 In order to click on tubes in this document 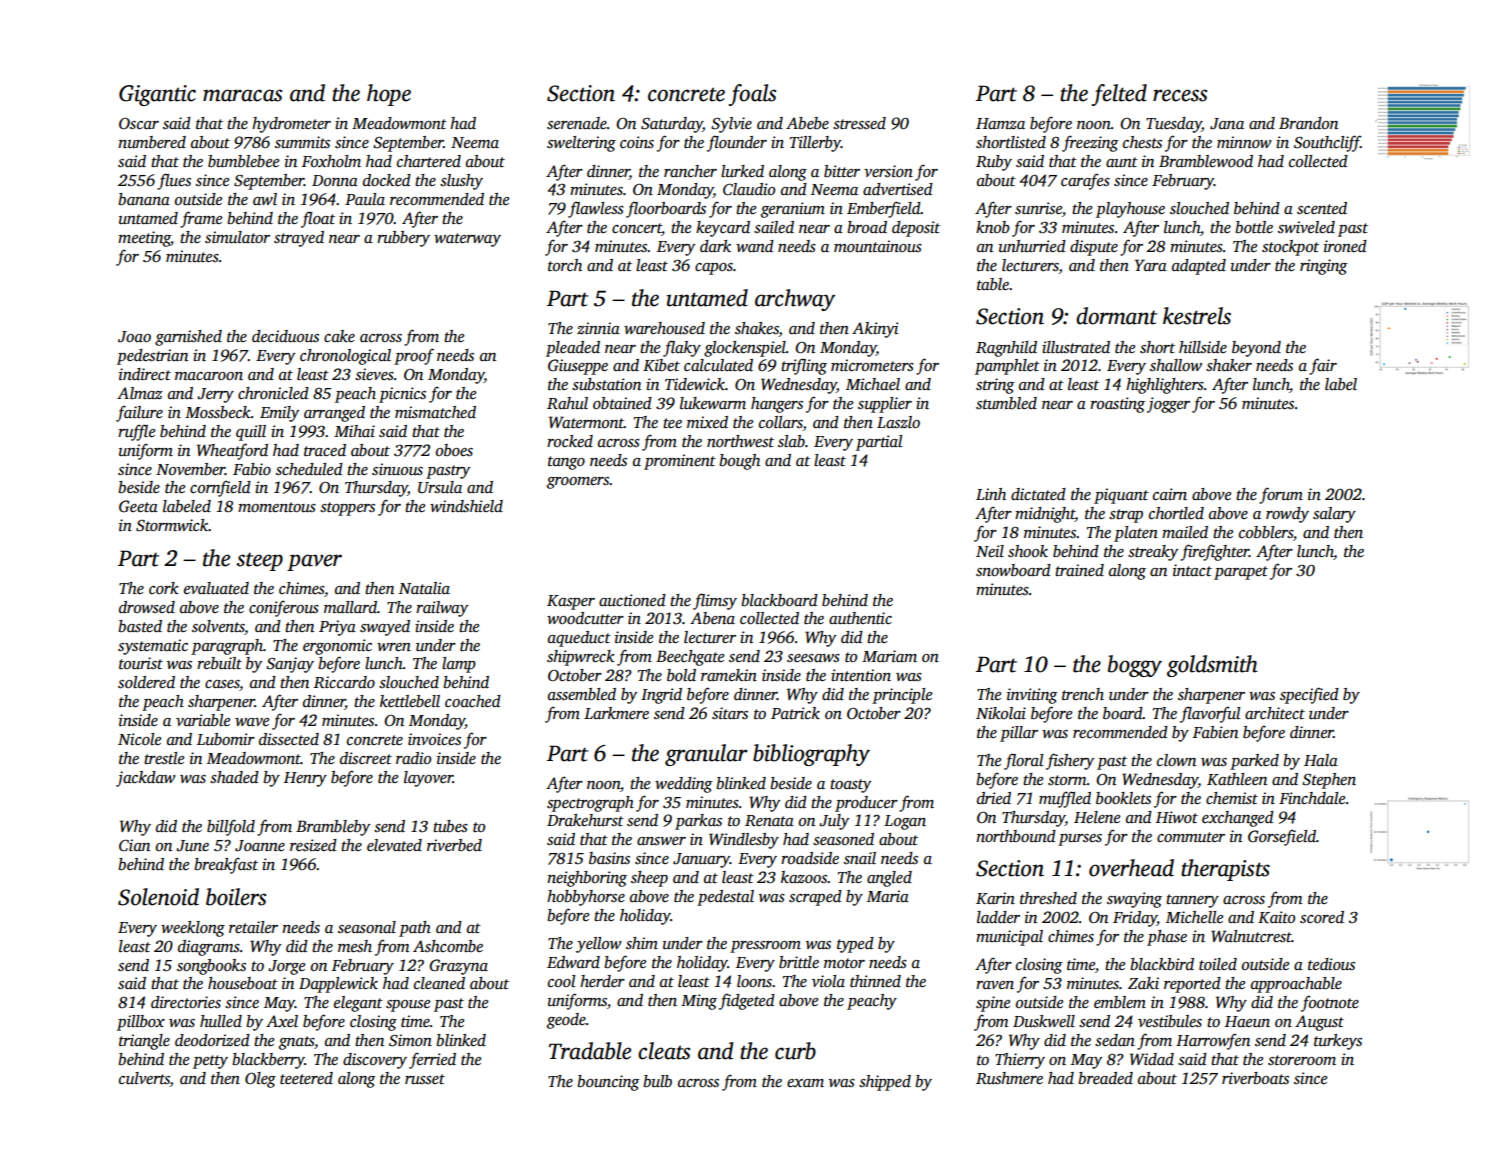, I will do `click(450, 826)`.
